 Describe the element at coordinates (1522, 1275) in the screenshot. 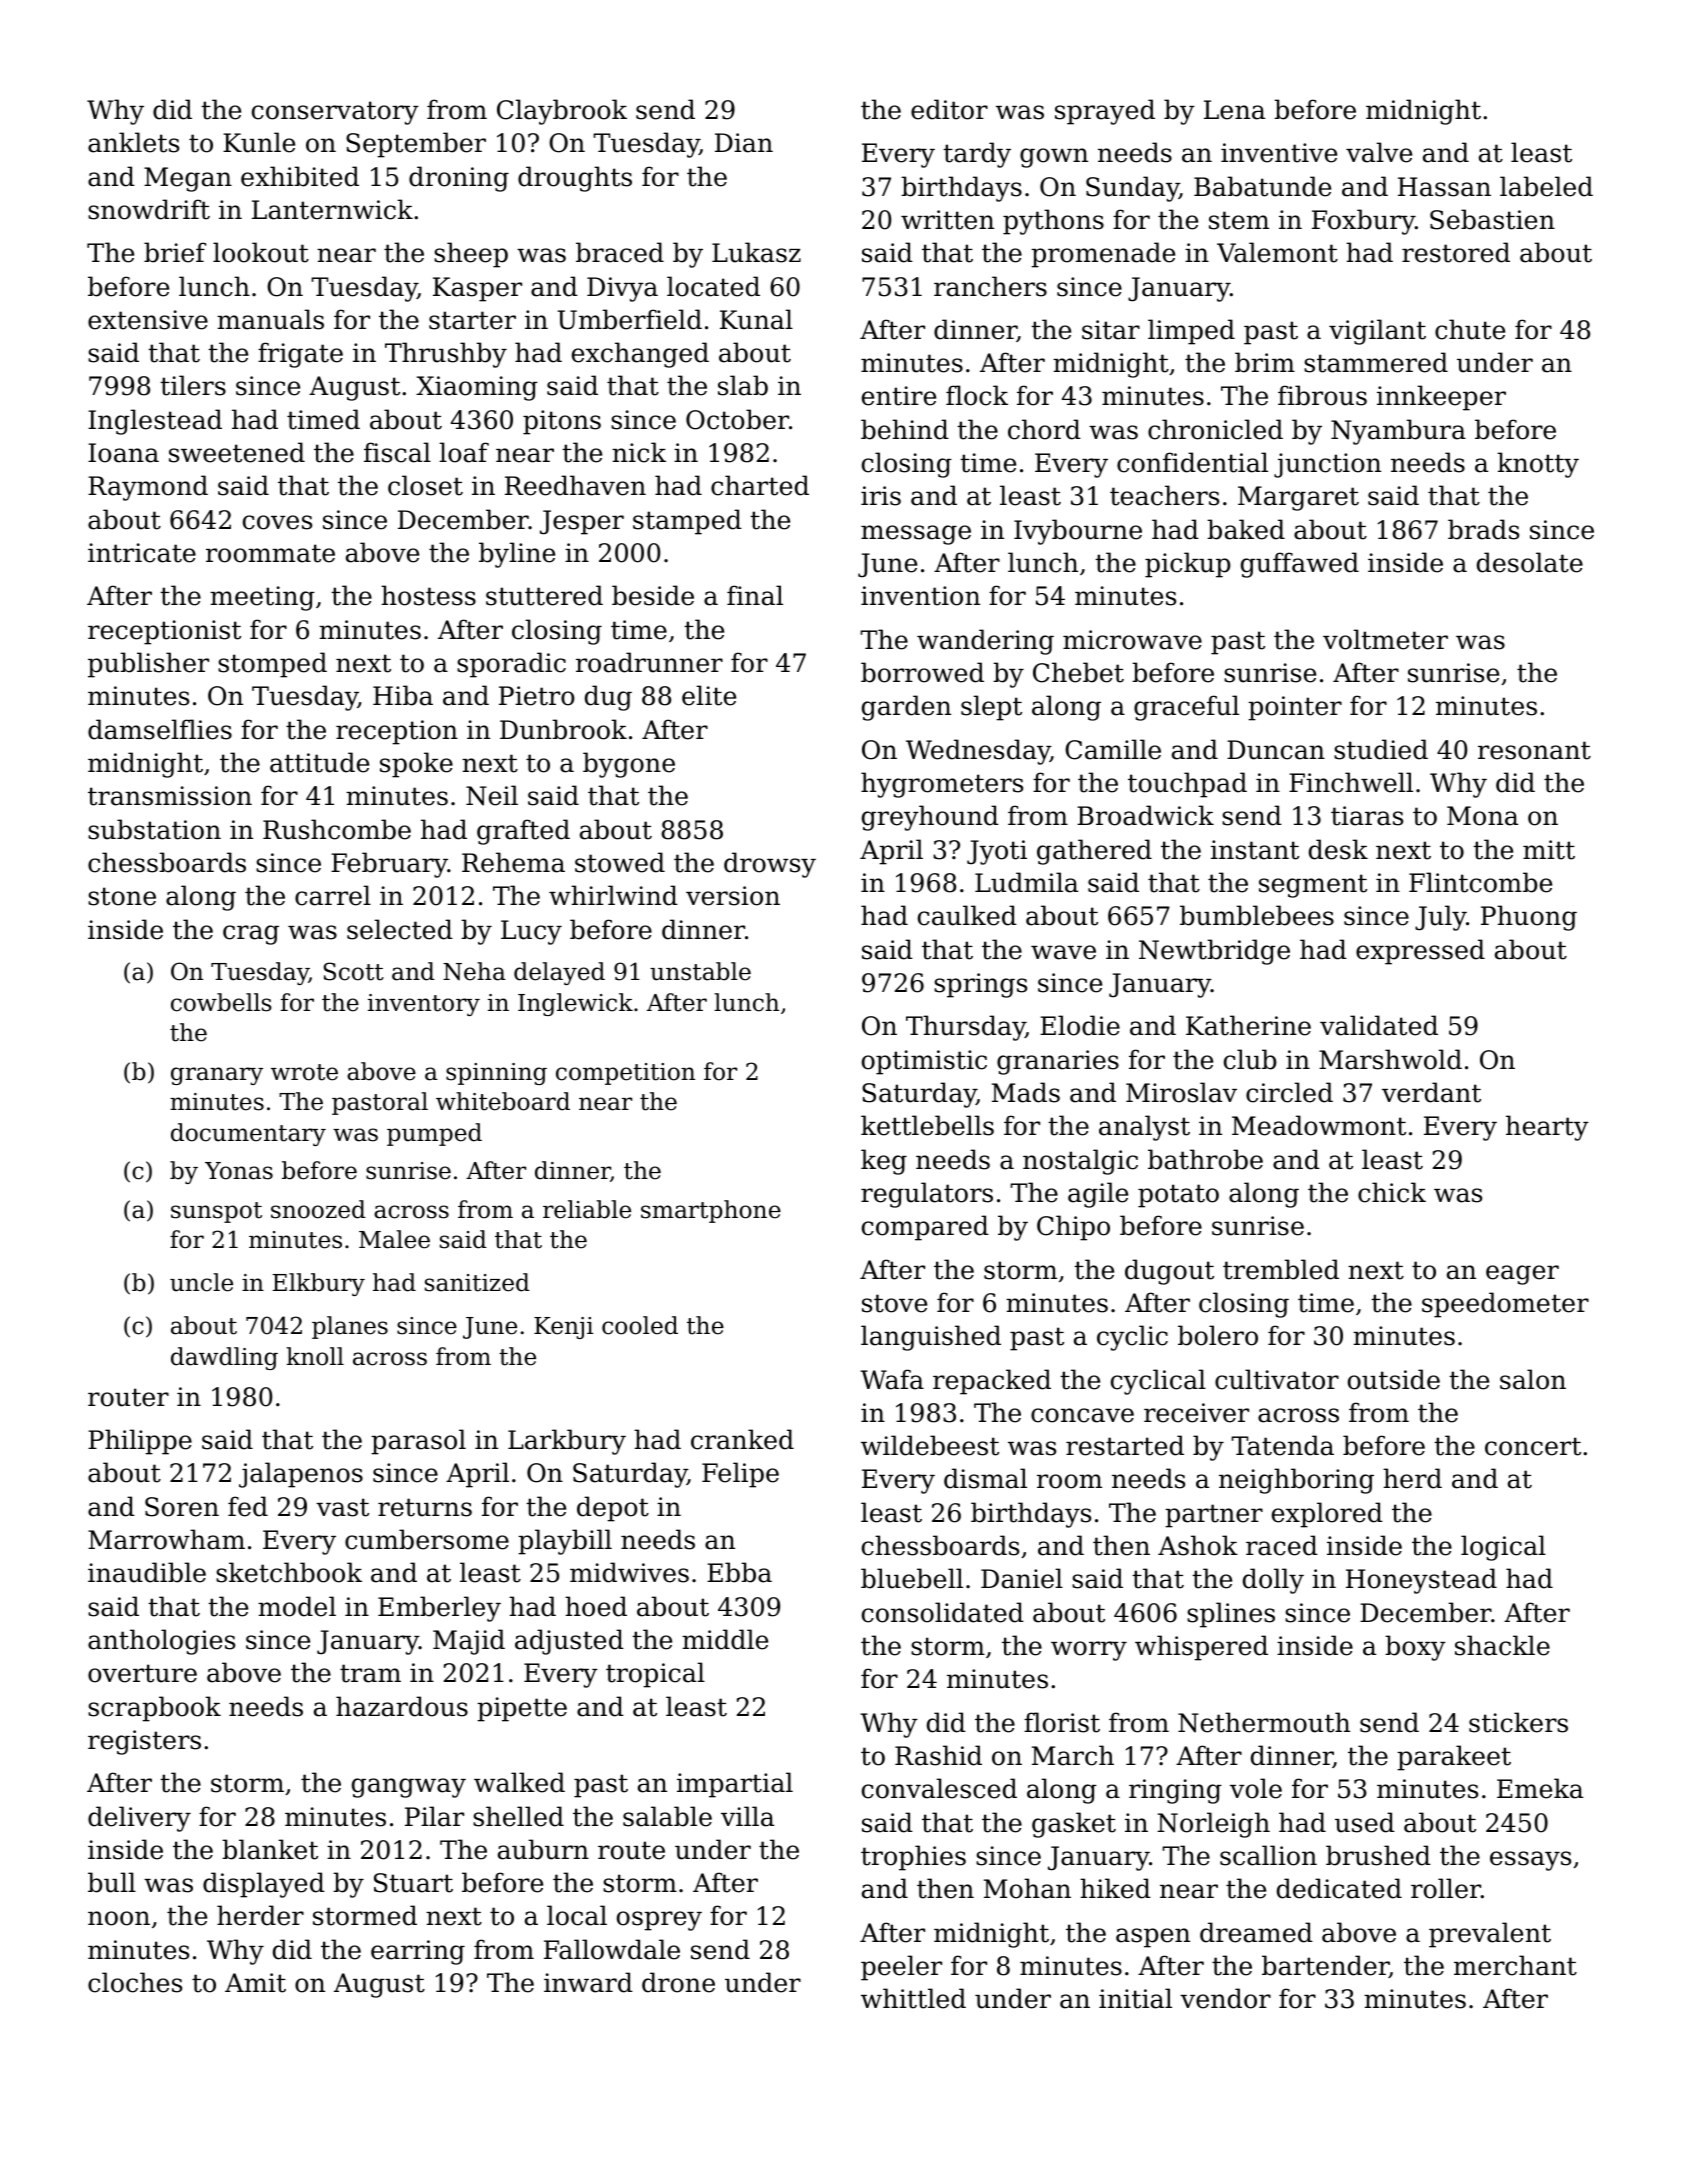

I see `eager` at that location.
